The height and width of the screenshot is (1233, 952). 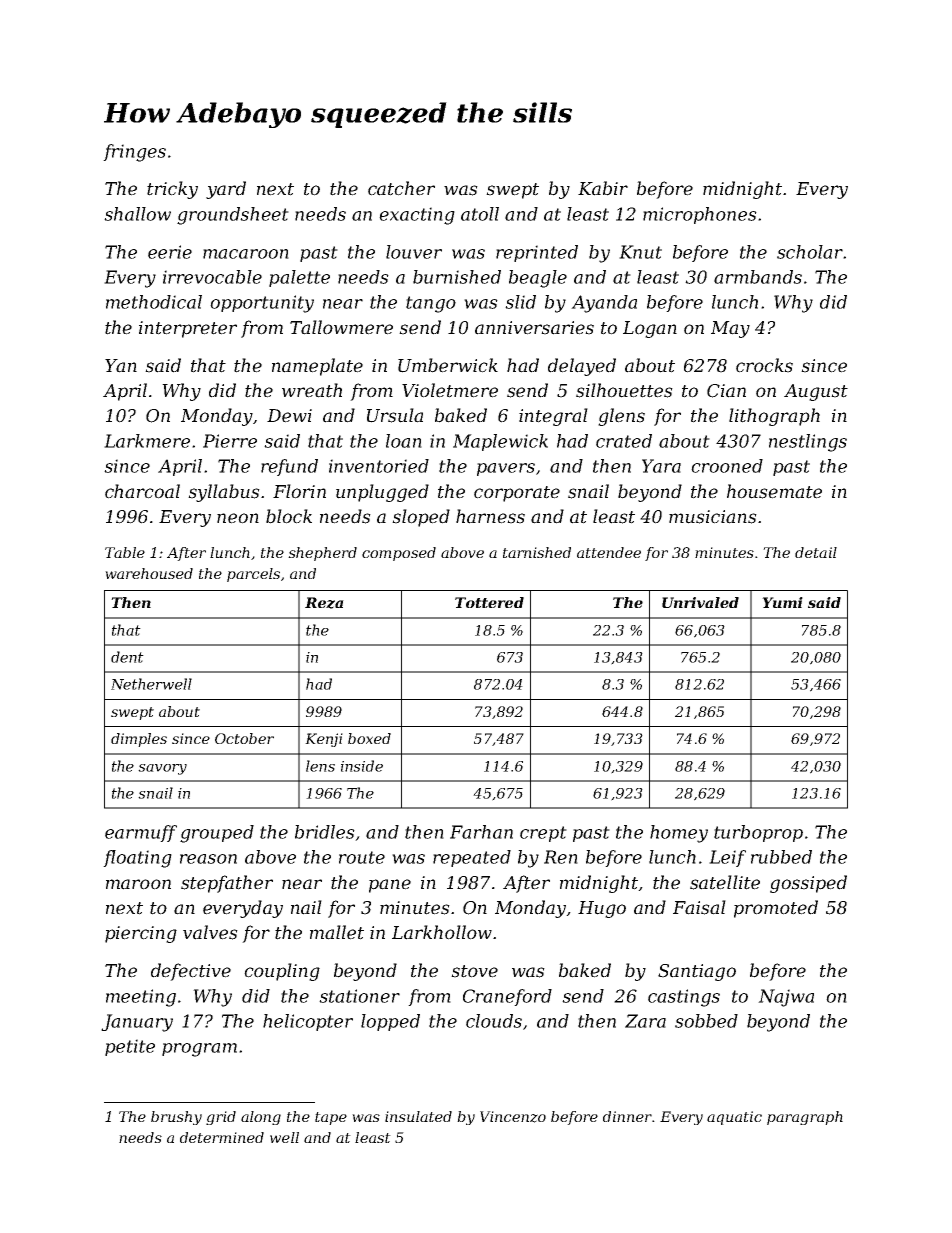 What do you see at coordinates (331, 1118) in the screenshot?
I see `tape` at bounding box center [331, 1118].
